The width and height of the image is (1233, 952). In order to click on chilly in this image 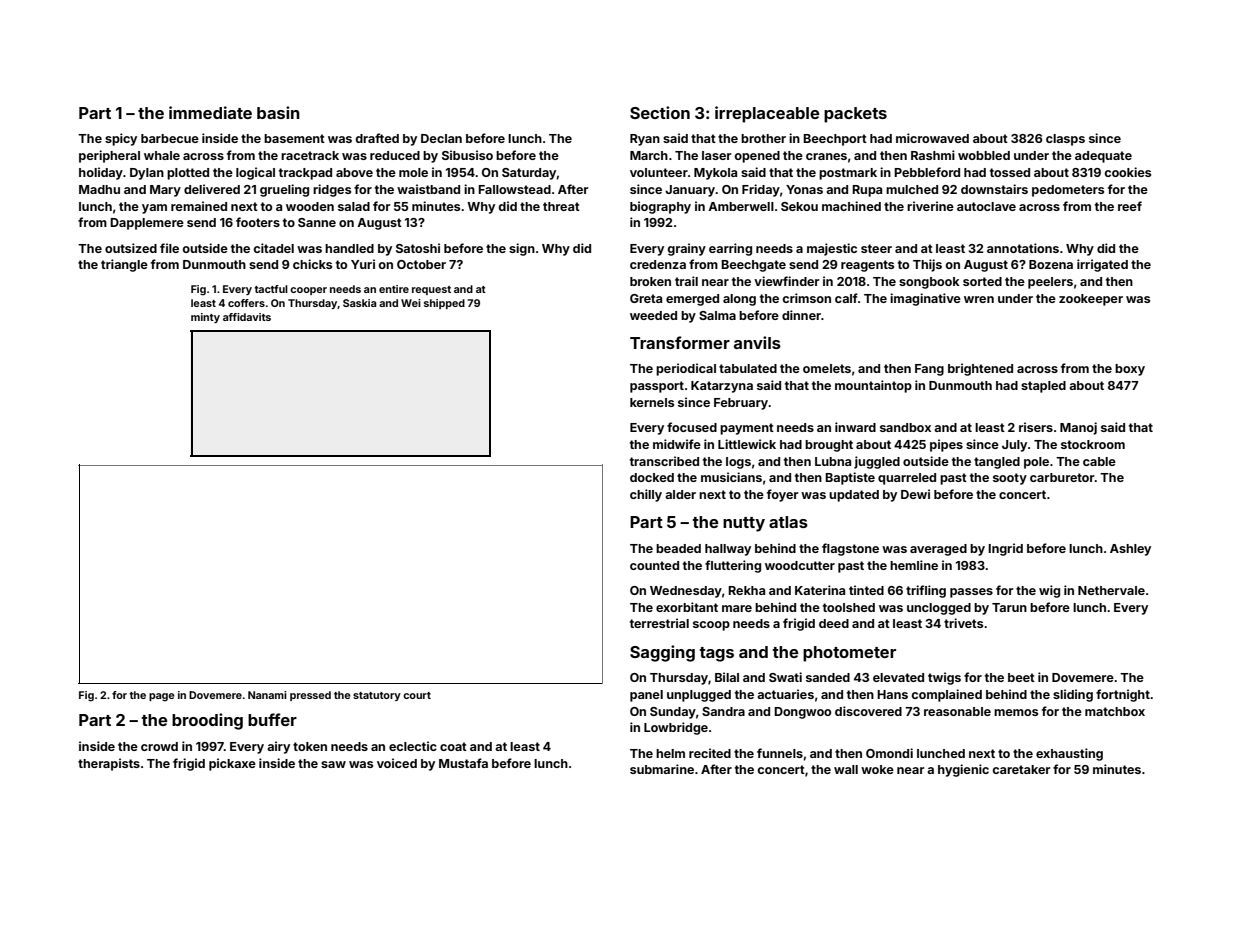, I will do `click(646, 495)`.
